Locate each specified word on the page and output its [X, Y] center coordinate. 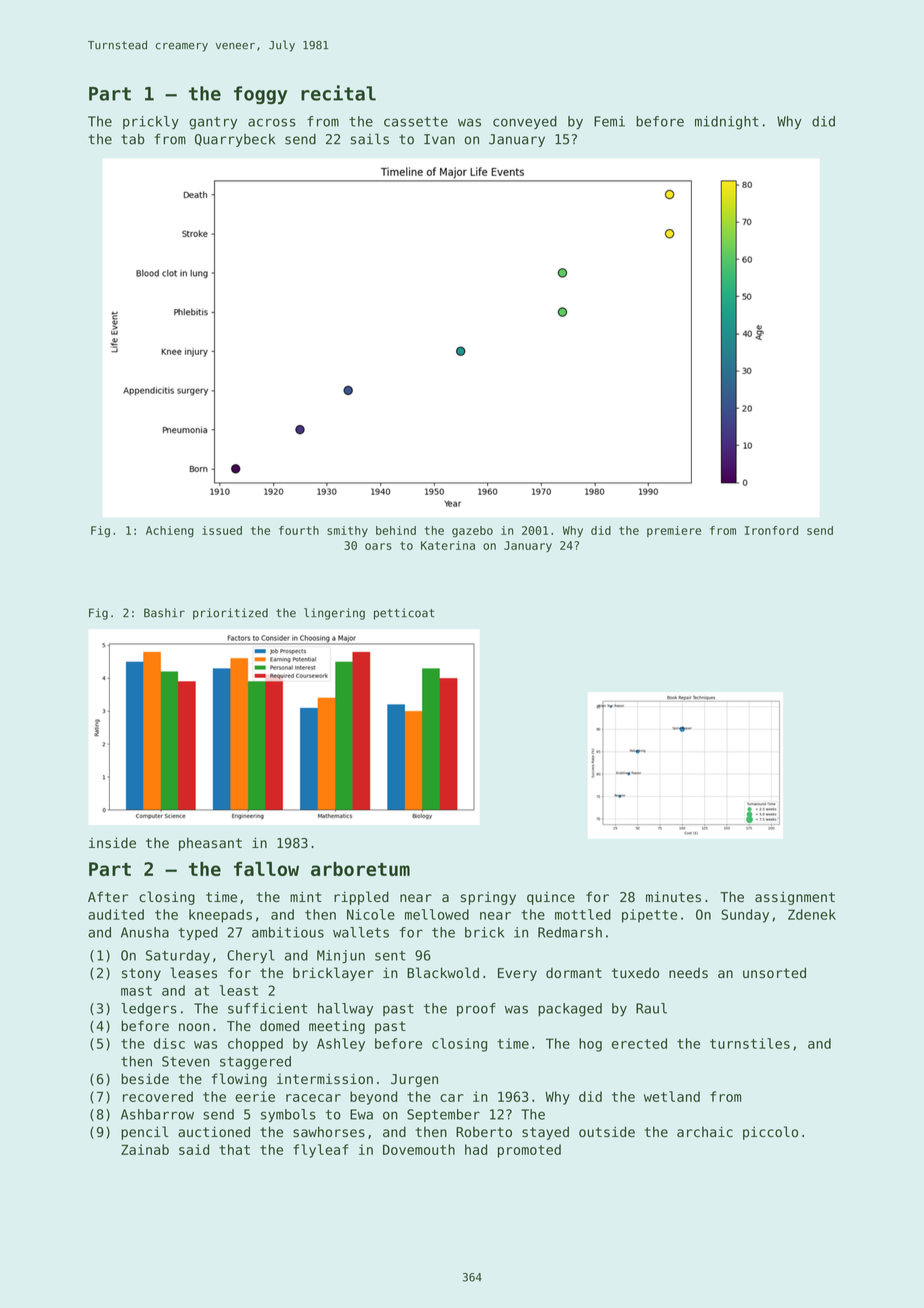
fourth [299, 530]
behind [396, 530]
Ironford [771, 530]
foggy [261, 95]
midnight [727, 123]
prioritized [230, 614]
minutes [673, 897]
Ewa [361, 1114]
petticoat [404, 614]
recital [338, 93]
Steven [186, 1061]
